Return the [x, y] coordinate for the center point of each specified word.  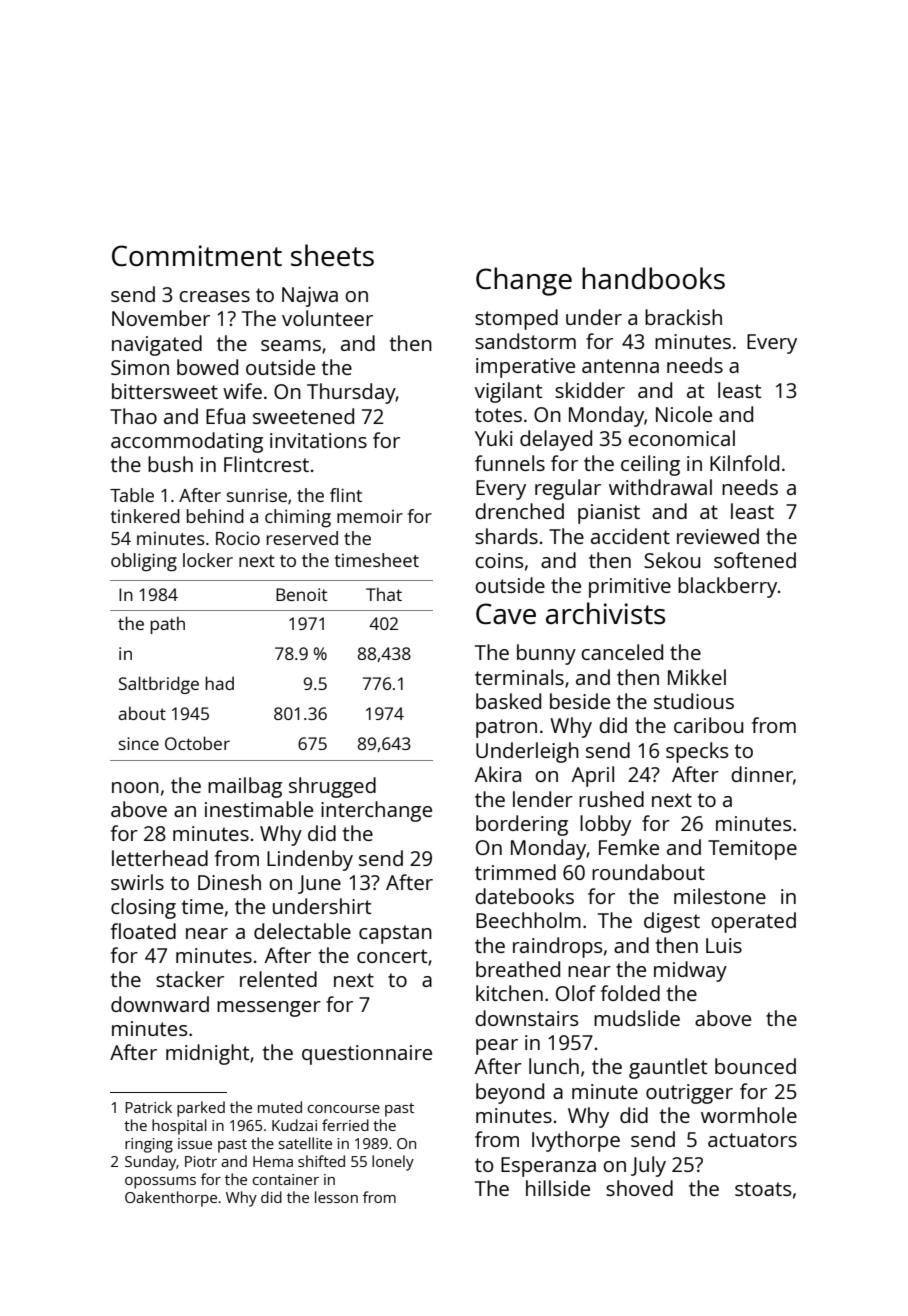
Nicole [684, 414]
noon [135, 787]
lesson [336, 1197]
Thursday [351, 393]
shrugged [332, 787]
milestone [720, 896]
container [286, 1179]
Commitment [197, 255]
